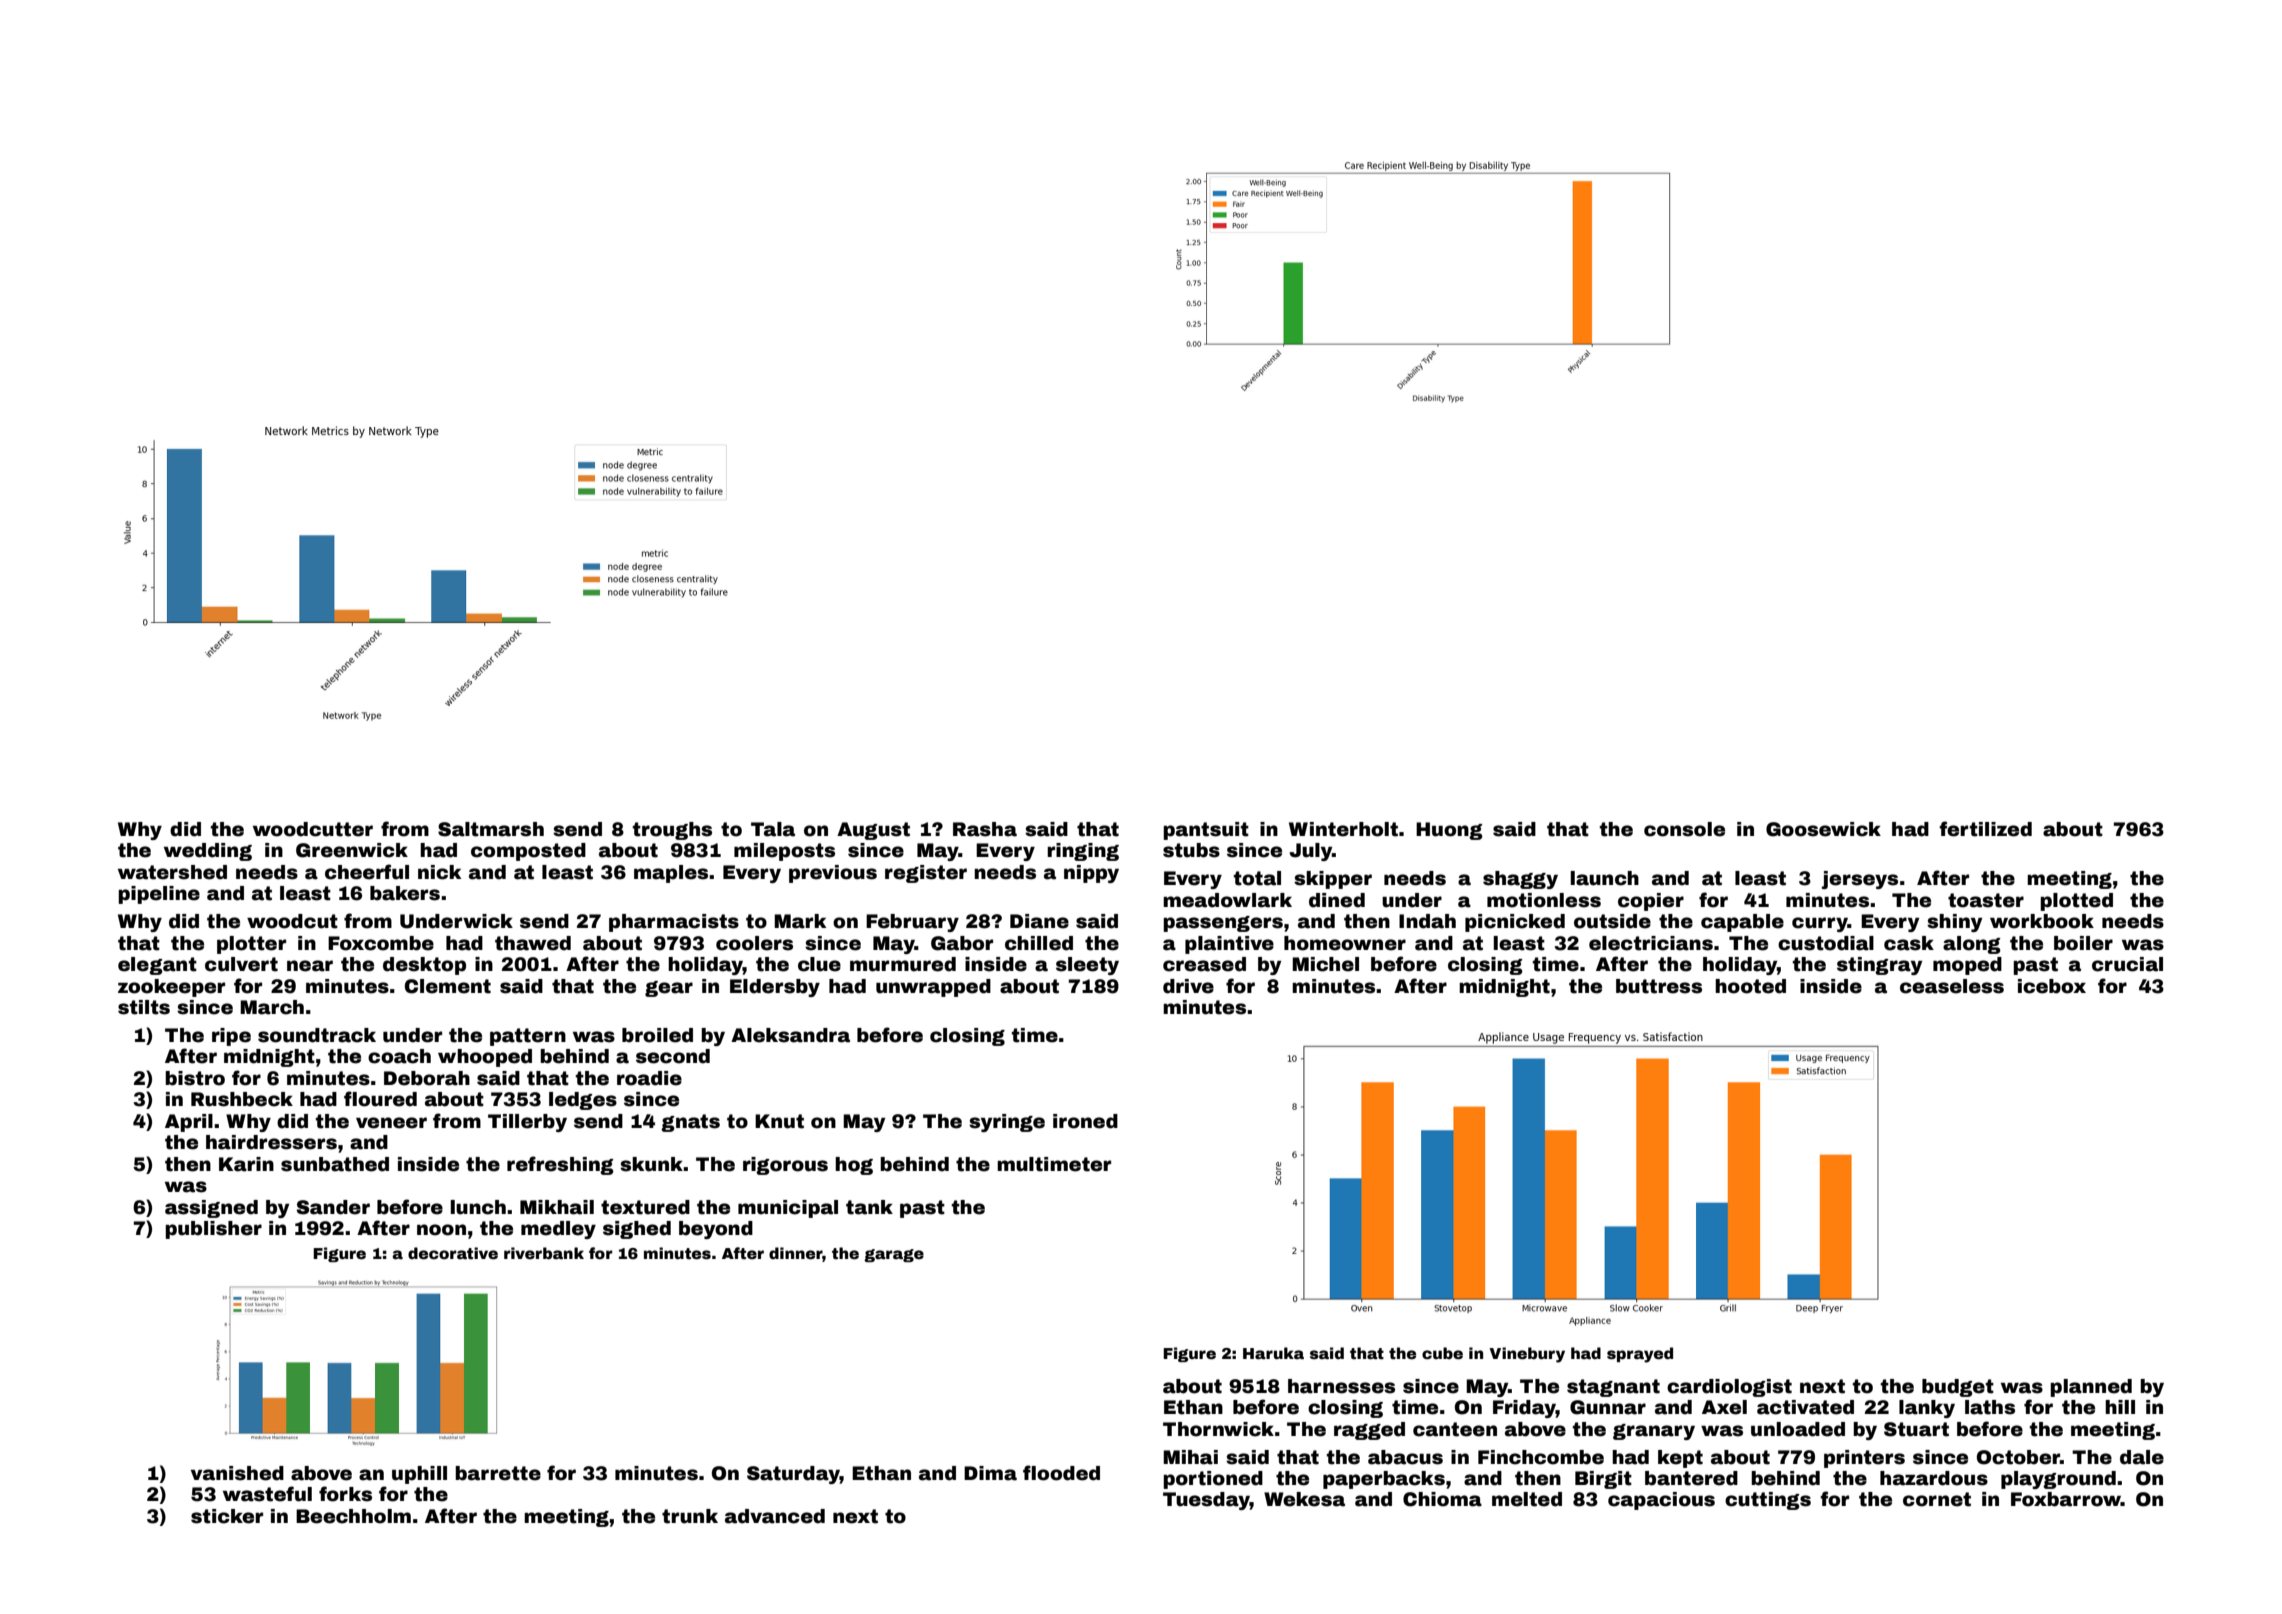 This screenshot has height=1614, width=2282. Describe the element at coordinates (672, 831) in the screenshot. I see `troughs` at that location.
